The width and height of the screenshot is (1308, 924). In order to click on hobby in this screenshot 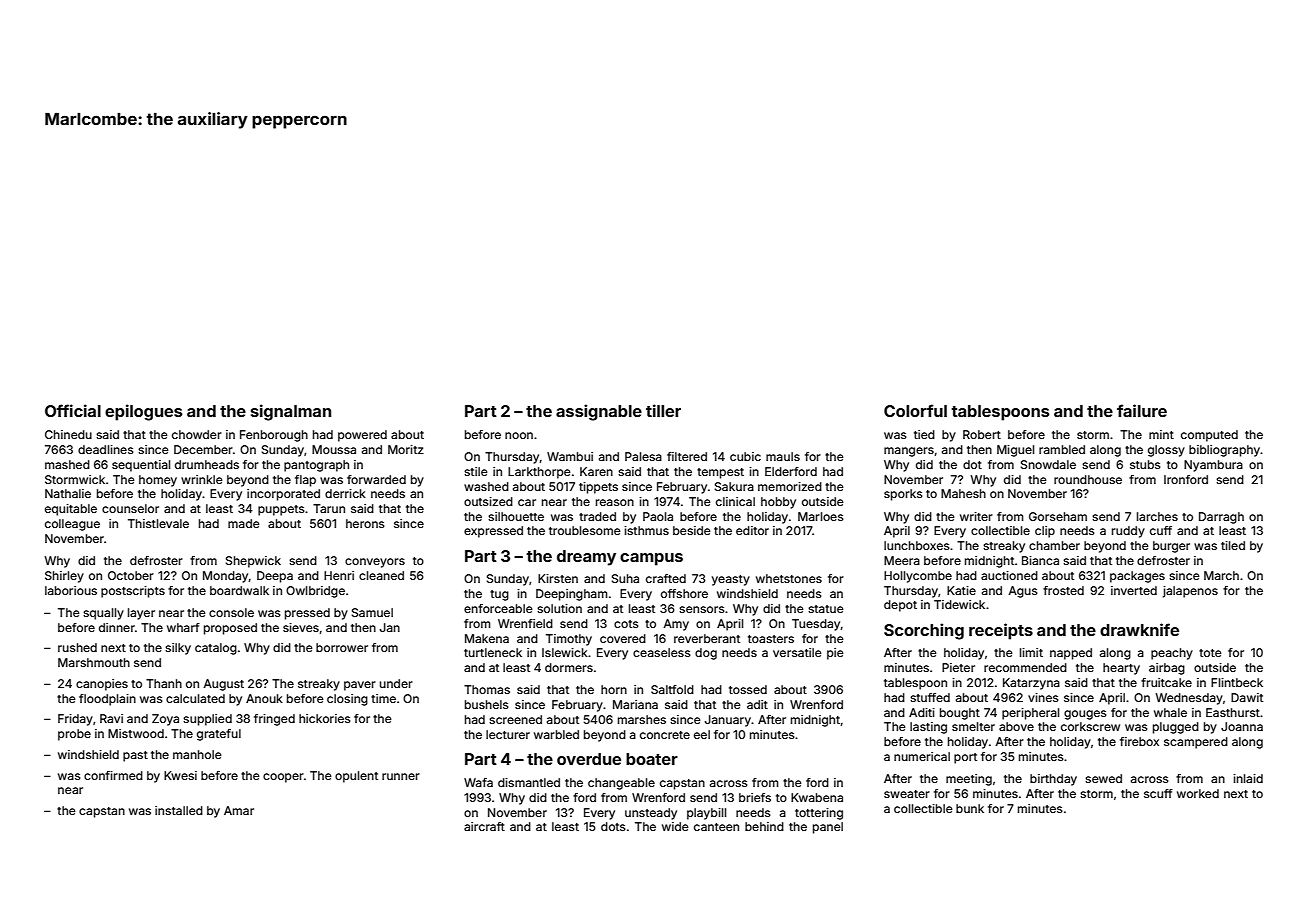, I will do `click(778, 503)`.
